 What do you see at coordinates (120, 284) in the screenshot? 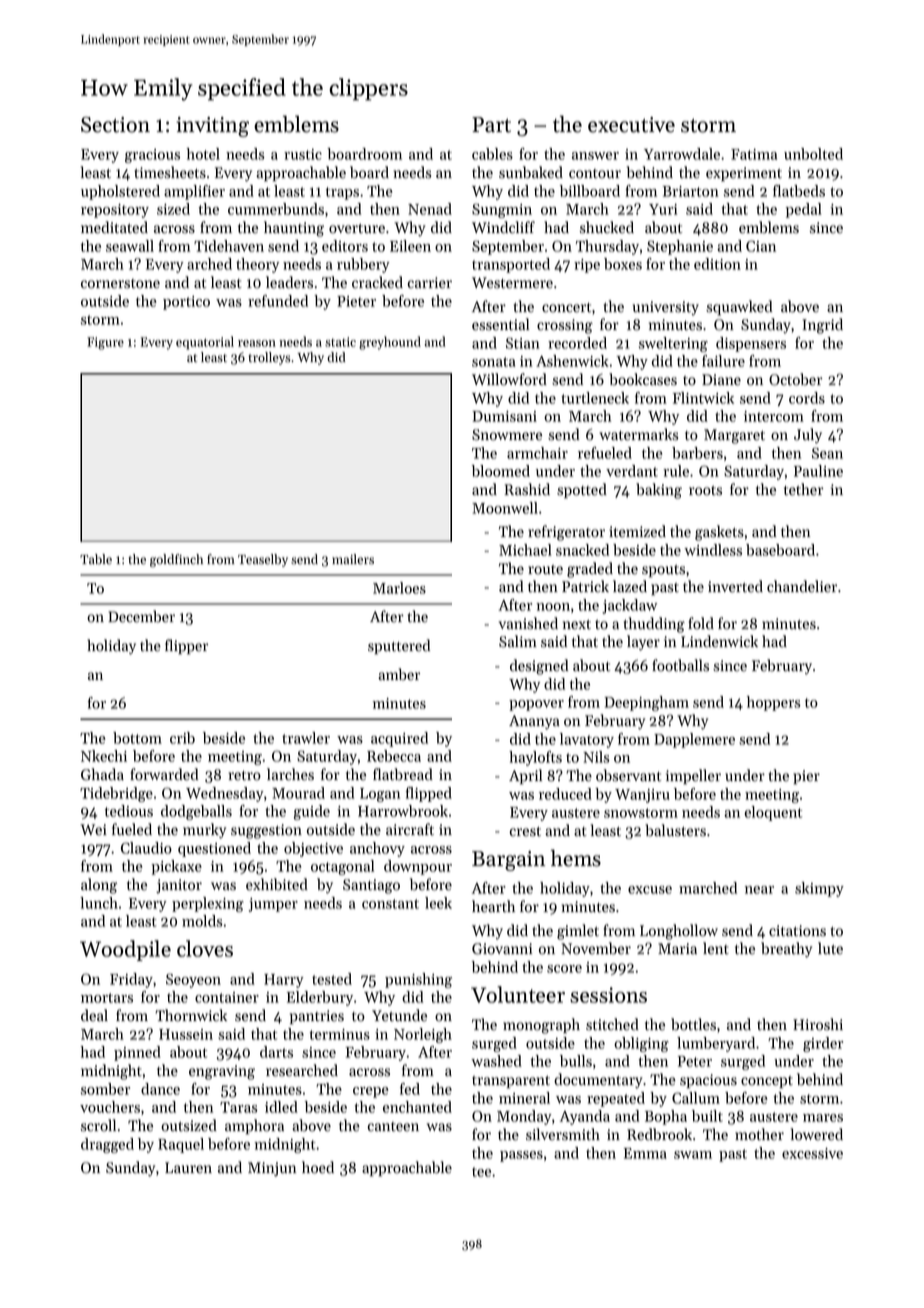
I see `cornerstone` at bounding box center [120, 284].
